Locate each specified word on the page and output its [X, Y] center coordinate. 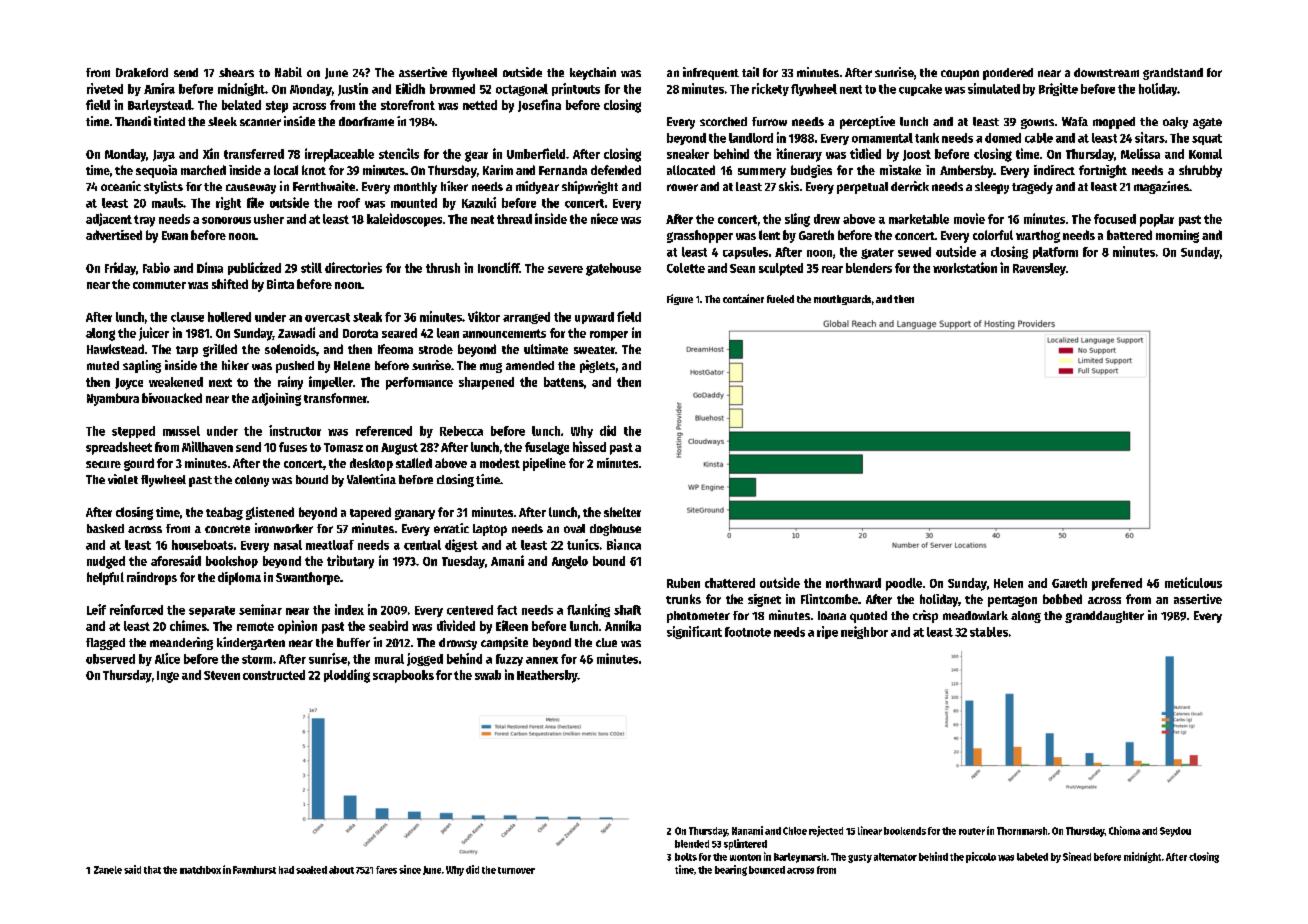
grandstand [1173, 74]
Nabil [288, 72]
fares [386, 870]
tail [750, 72]
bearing [731, 870]
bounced [767, 870]
